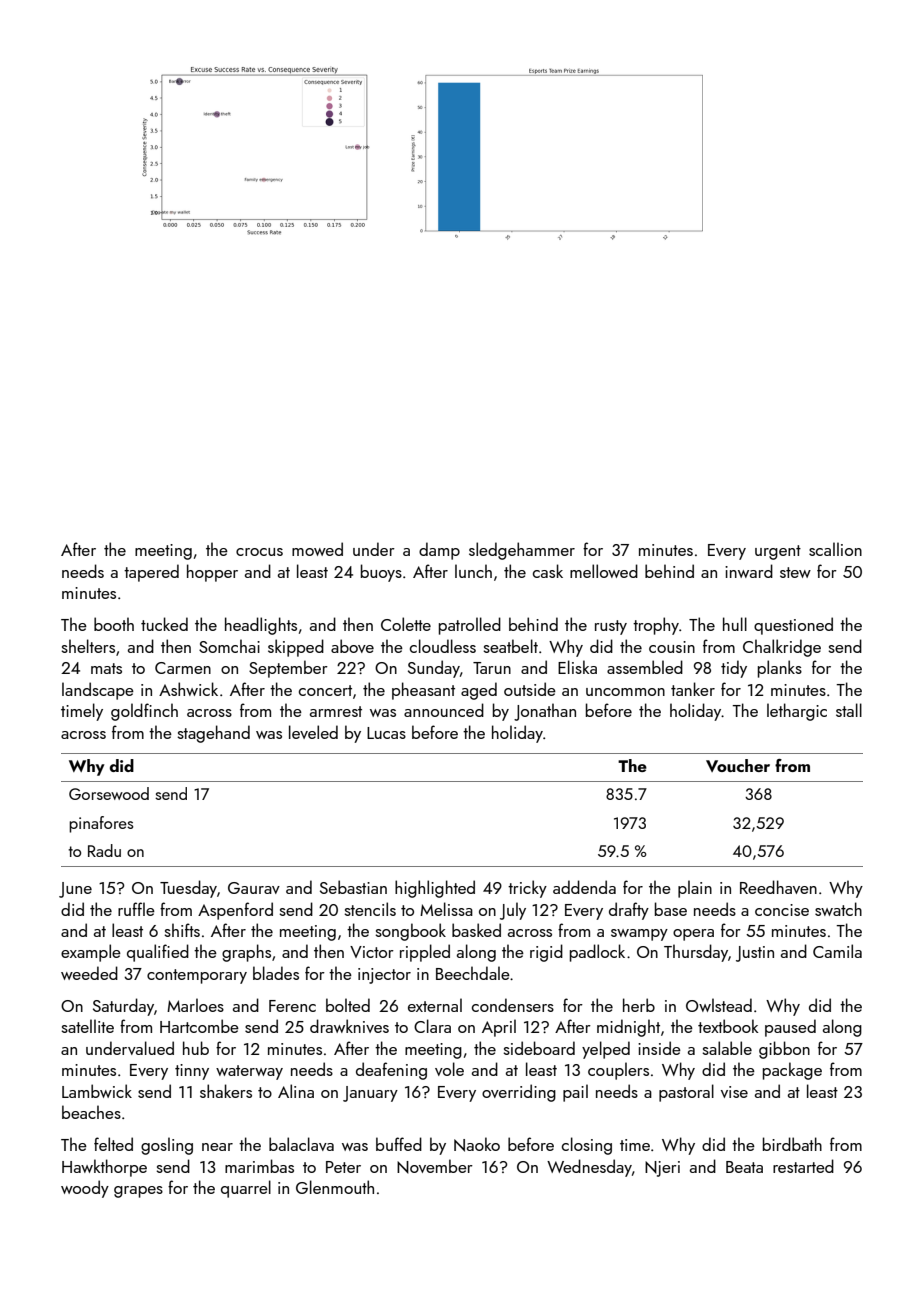 The width and height of the page is (924, 1314). Describe the element at coordinates (89, 973) in the page. I see `weeded` at that location.
